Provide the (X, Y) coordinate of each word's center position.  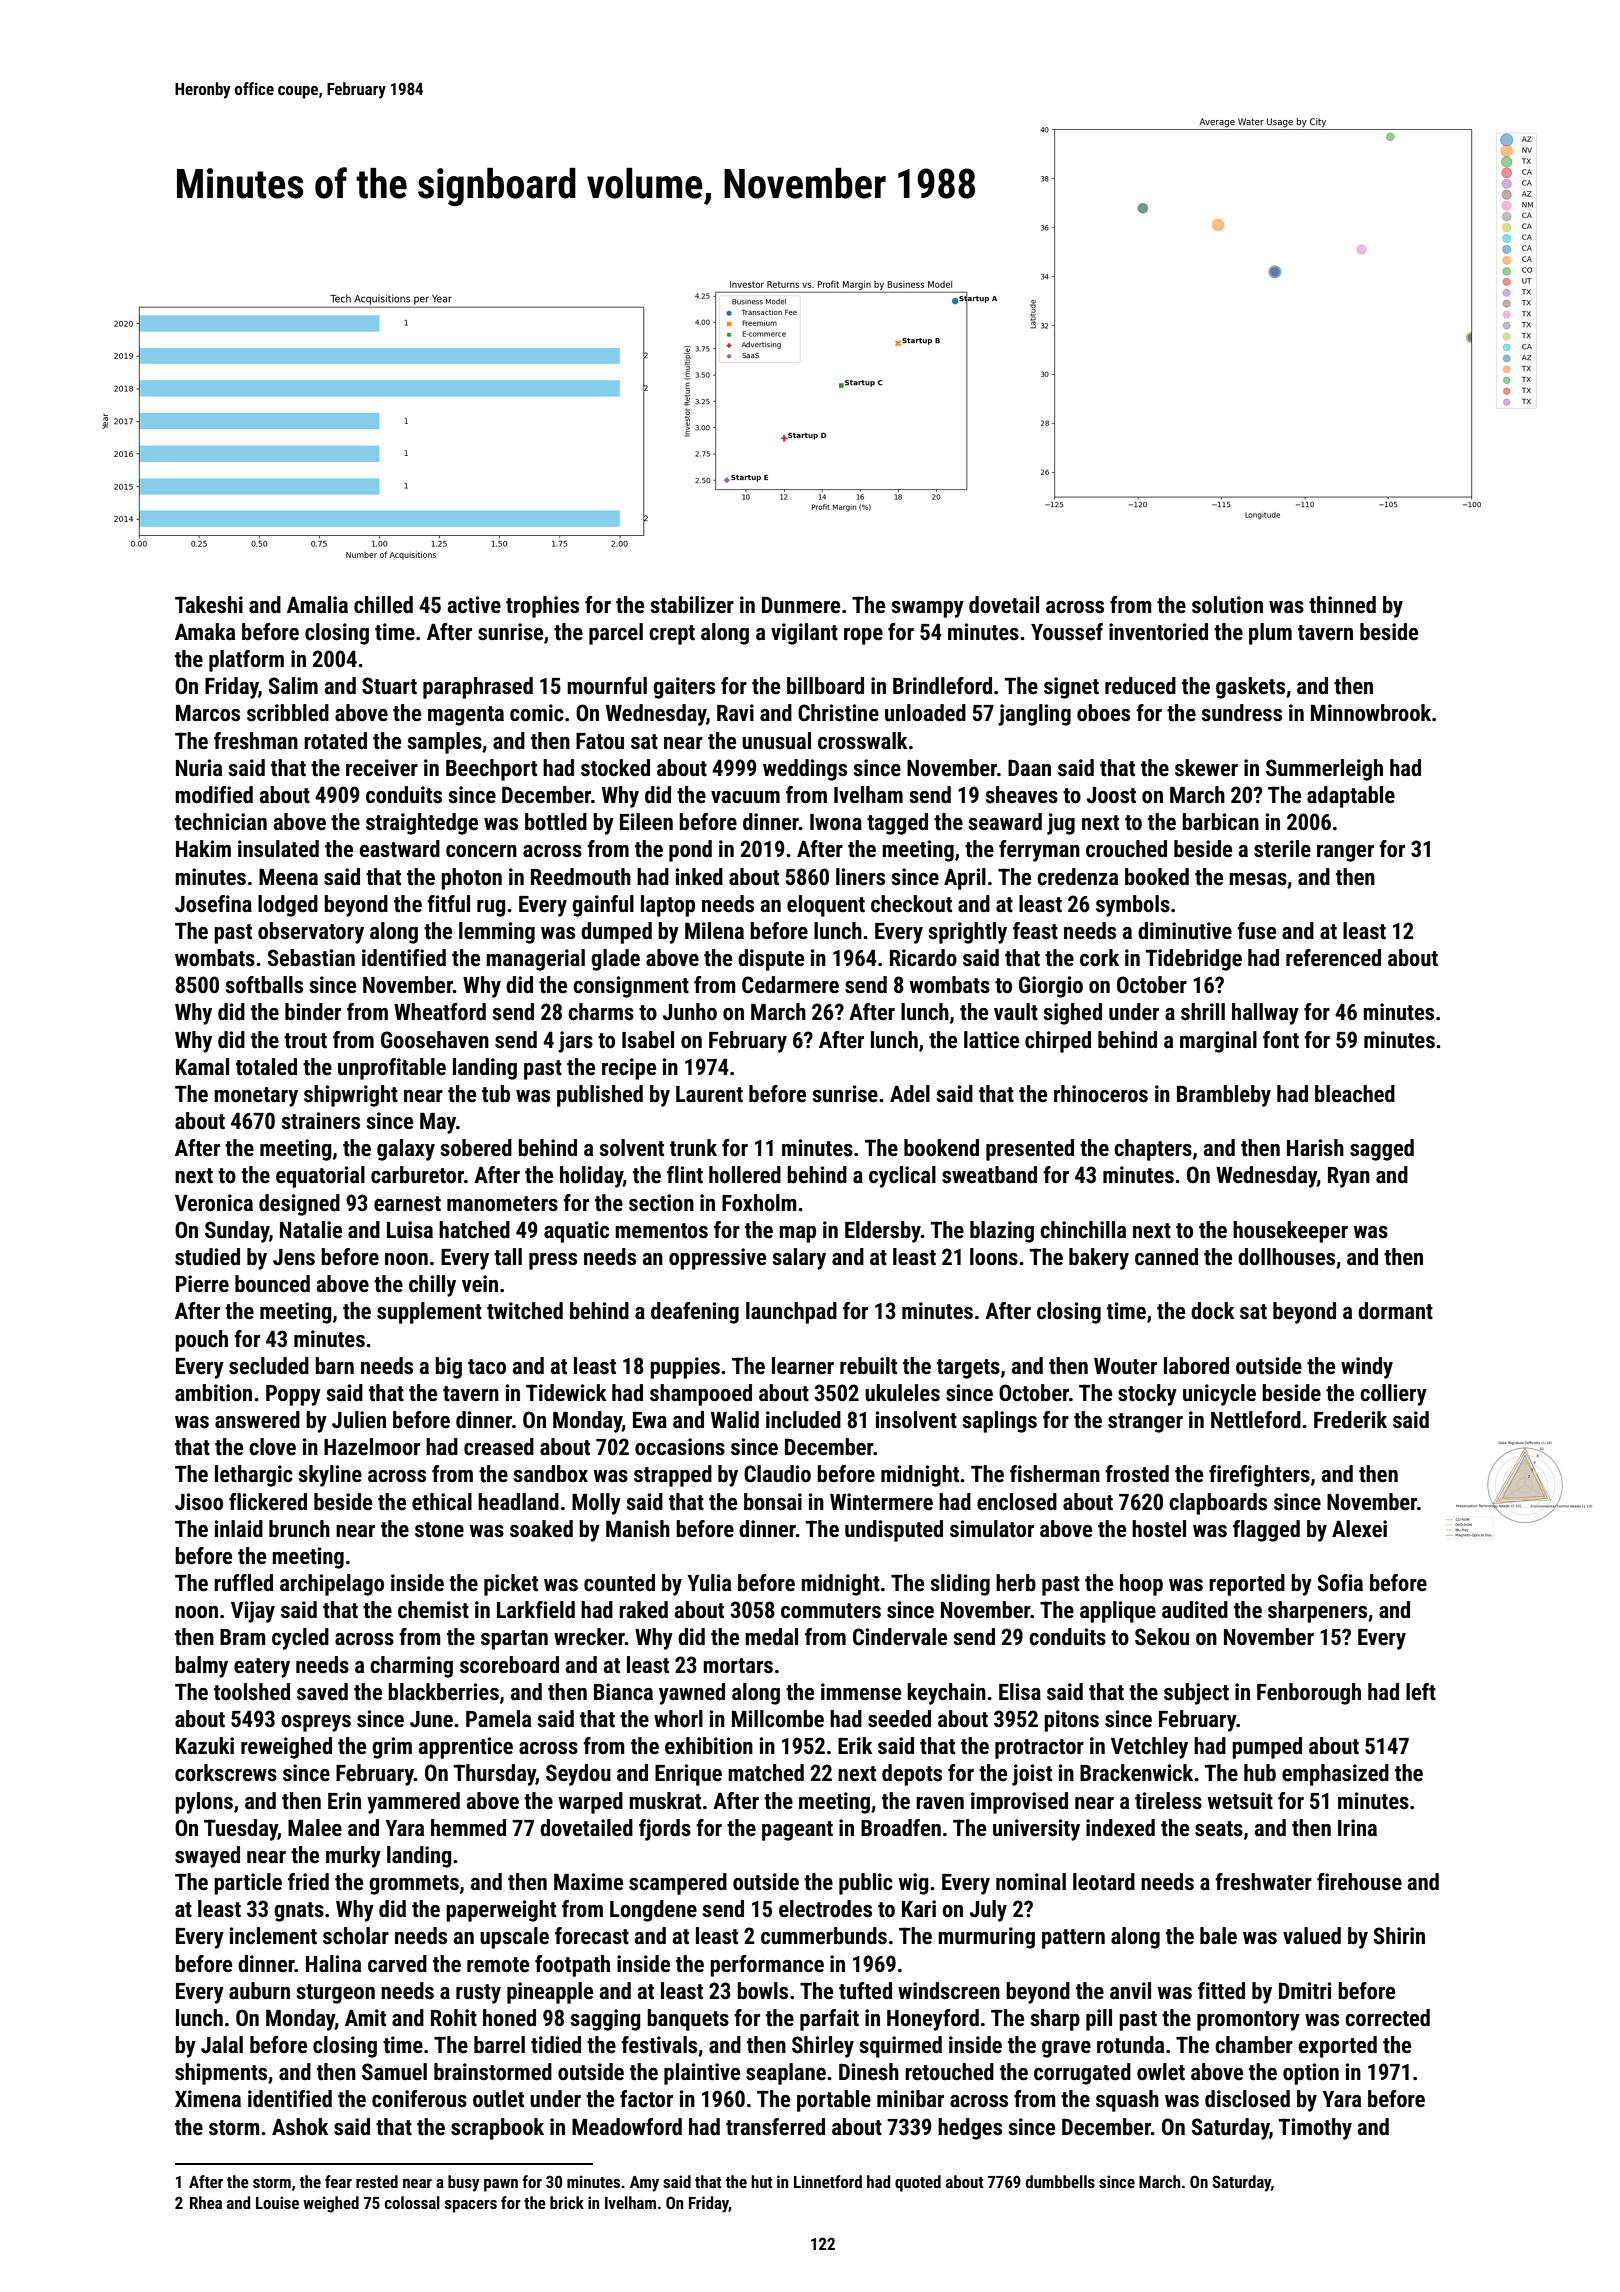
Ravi (735, 713)
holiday (591, 1177)
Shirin (1399, 1936)
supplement (429, 1313)
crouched (1126, 849)
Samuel (394, 2072)
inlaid (239, 1528)
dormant (1395, 1311)
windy (1367, 1368)
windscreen (949, 1991)
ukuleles (902, 1393)
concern (481, 851)
